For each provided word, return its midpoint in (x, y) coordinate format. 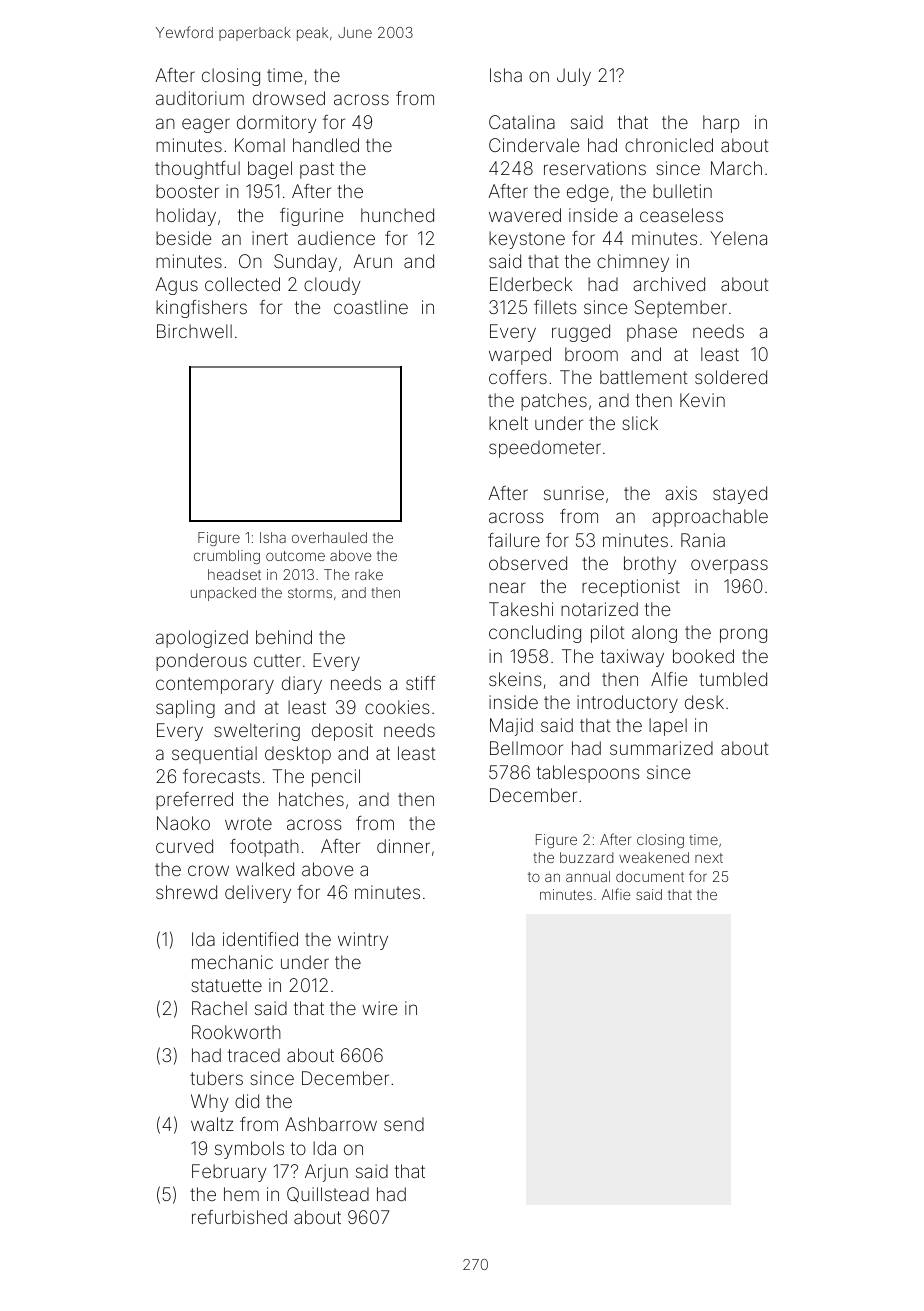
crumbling (227, 557)
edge (588, 193)
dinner (403, 846)
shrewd (186, 892)
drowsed (289, 98)
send (404, 1124)
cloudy (332, 286)
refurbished (239, 1217)
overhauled (329, 537)
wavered (525, 215)
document (650, 876)
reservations (595, 168)
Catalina (522, 122)
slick (640, 423)
